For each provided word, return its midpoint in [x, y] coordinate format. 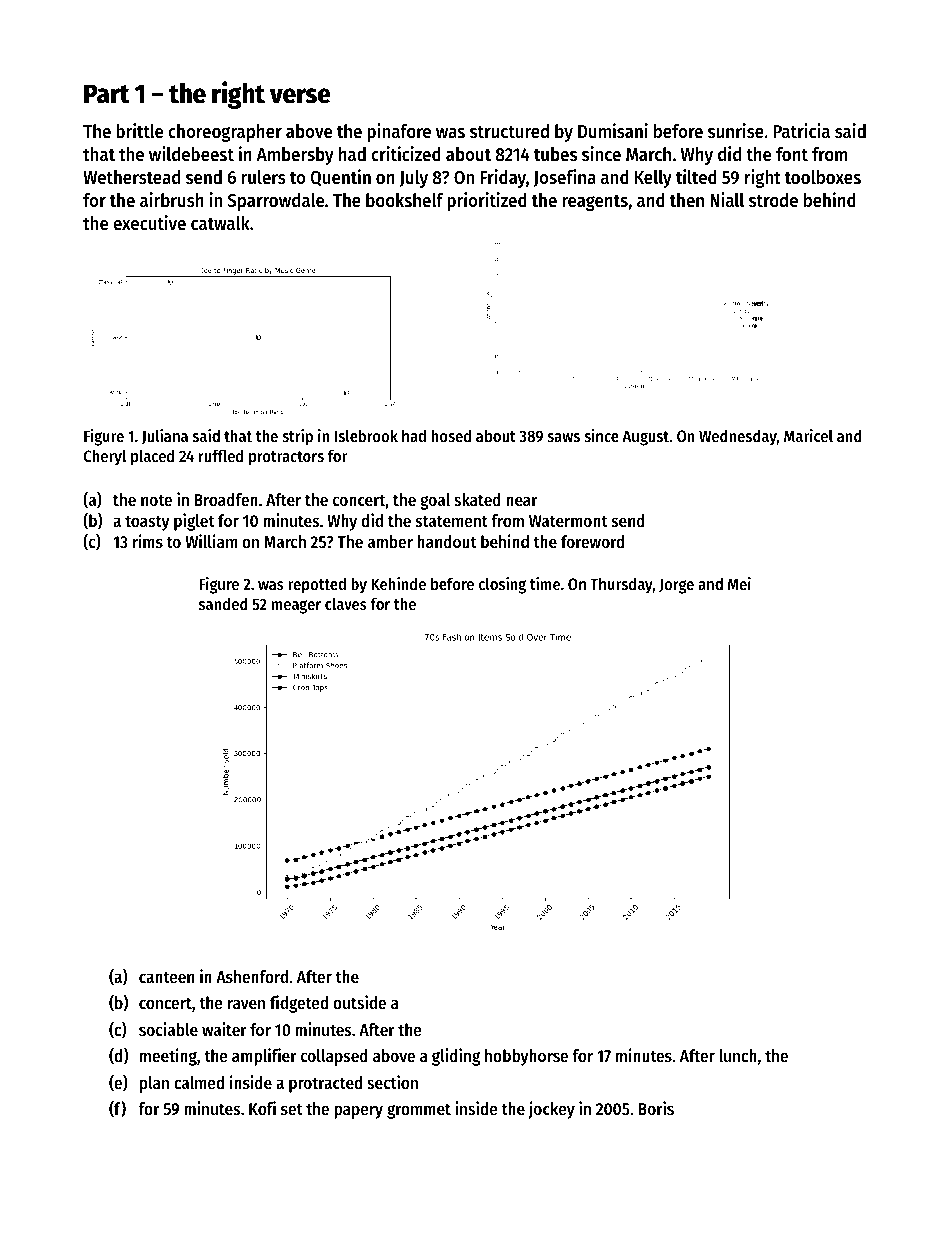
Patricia [801, 131]
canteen [166, 977]
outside [359, 1002]
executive [149, 223]
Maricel [808, 435]
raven [246, 1004]
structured [509, 131]
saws [563, 437]
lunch [738, 1055]
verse [300, 96]
